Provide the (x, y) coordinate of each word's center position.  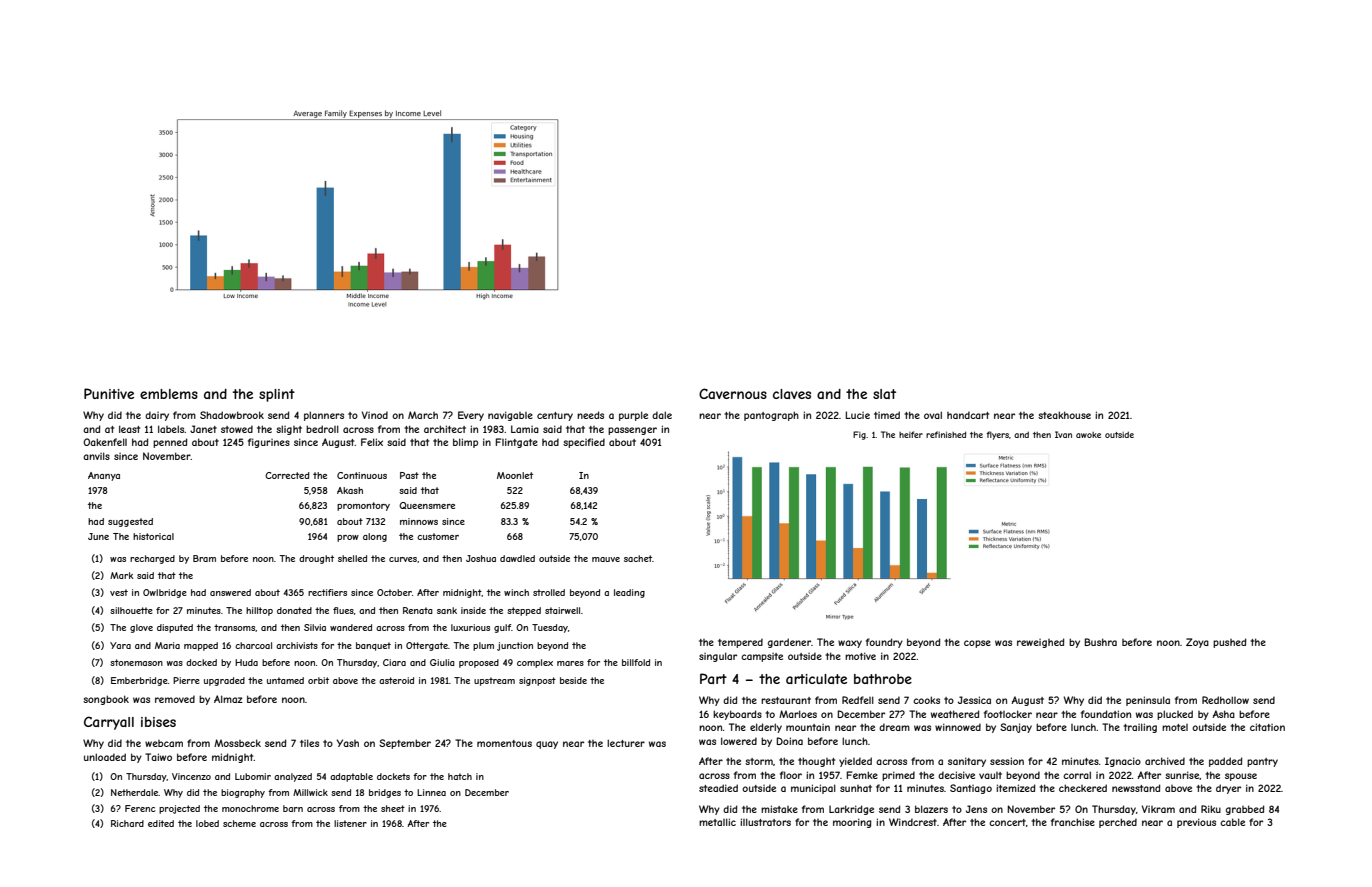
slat (884, 394)
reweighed (1040, 643)
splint (277, 395)
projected (179, 809)
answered (230, 592)
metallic (717, 822)
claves (792, 394)
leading (629, 593)
